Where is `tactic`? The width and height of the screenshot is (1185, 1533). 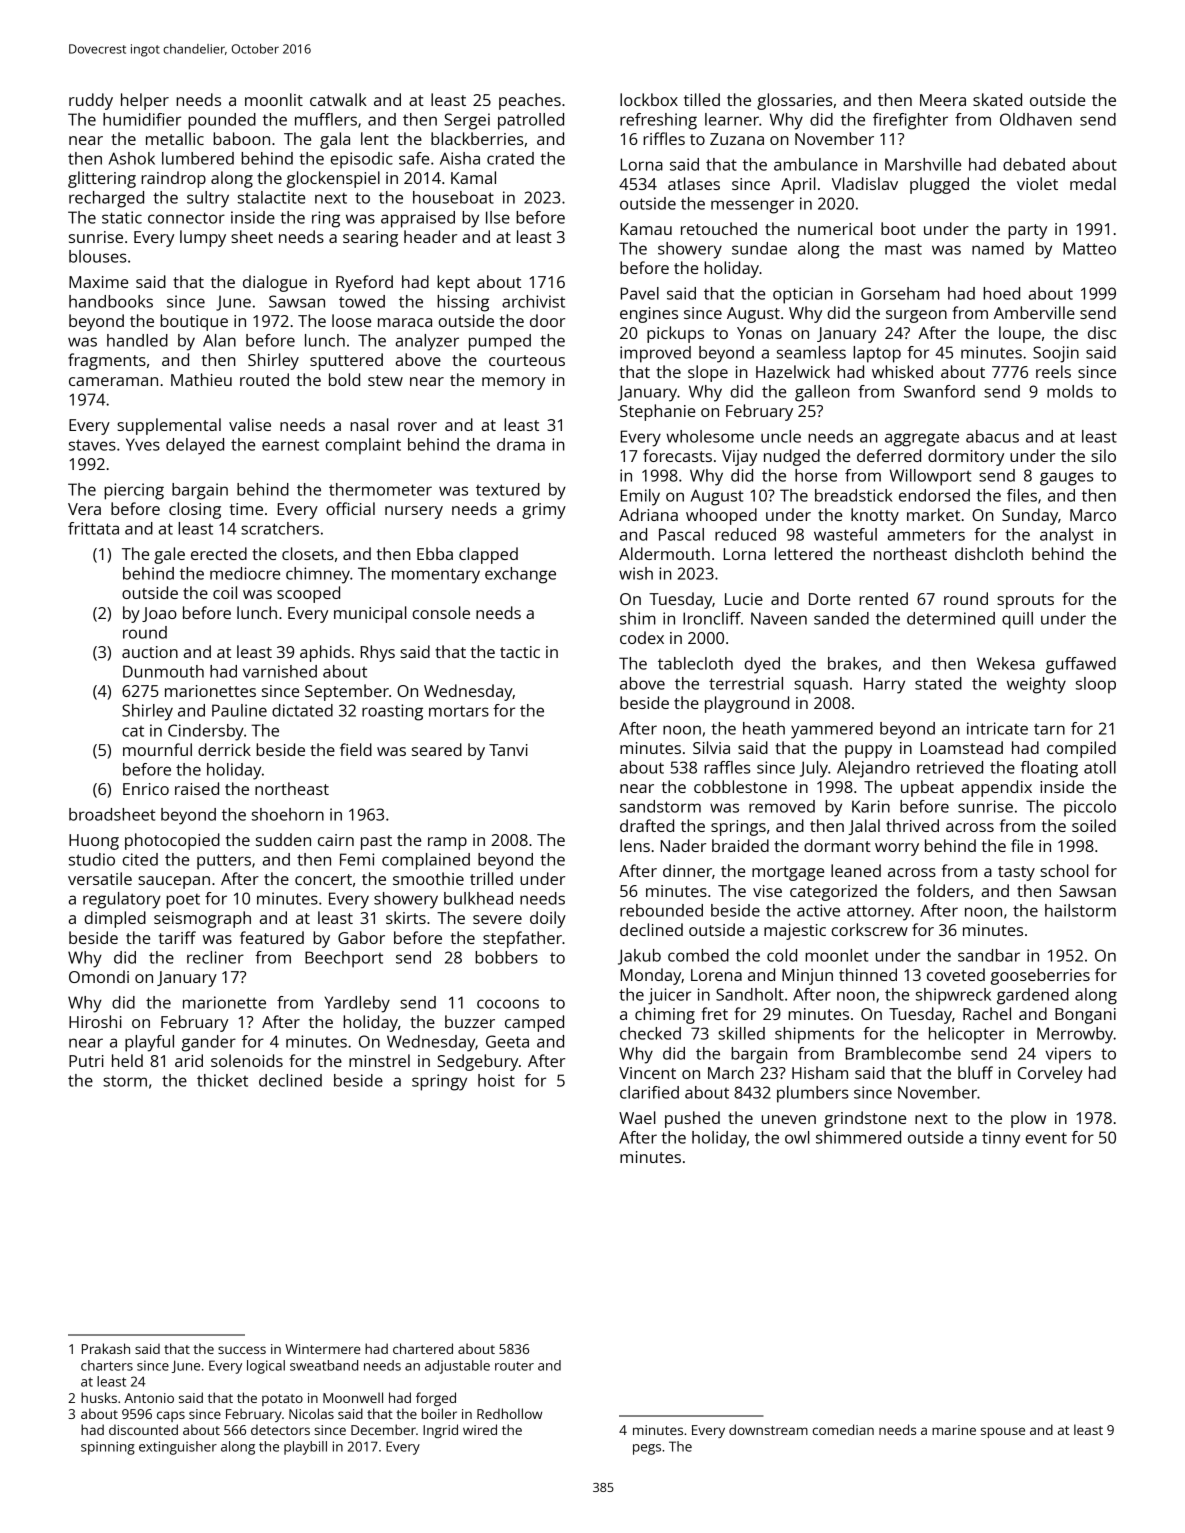
tactic is located at coordinates (520, 652).
